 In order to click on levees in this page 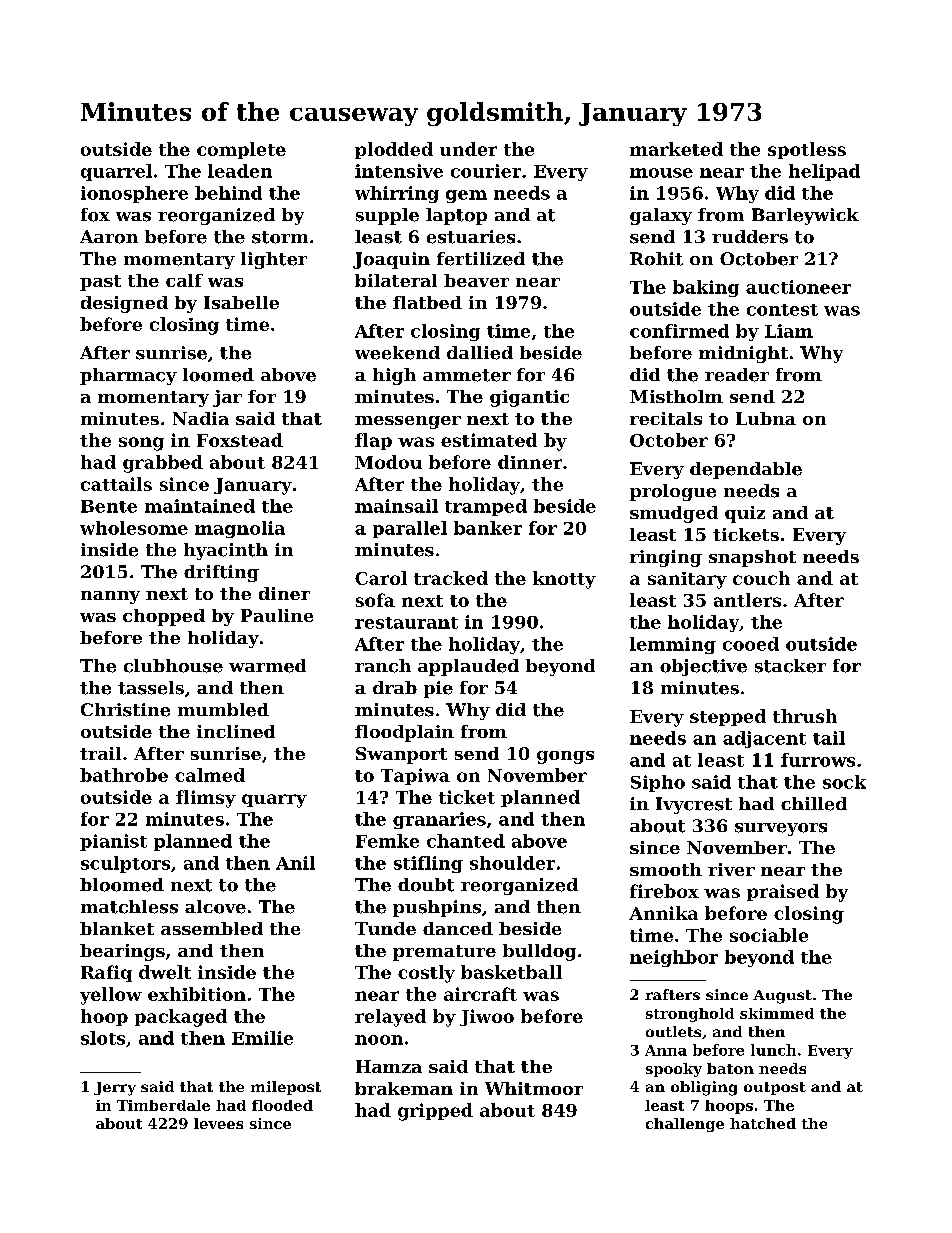, I will do `click(218, 1123)`.
